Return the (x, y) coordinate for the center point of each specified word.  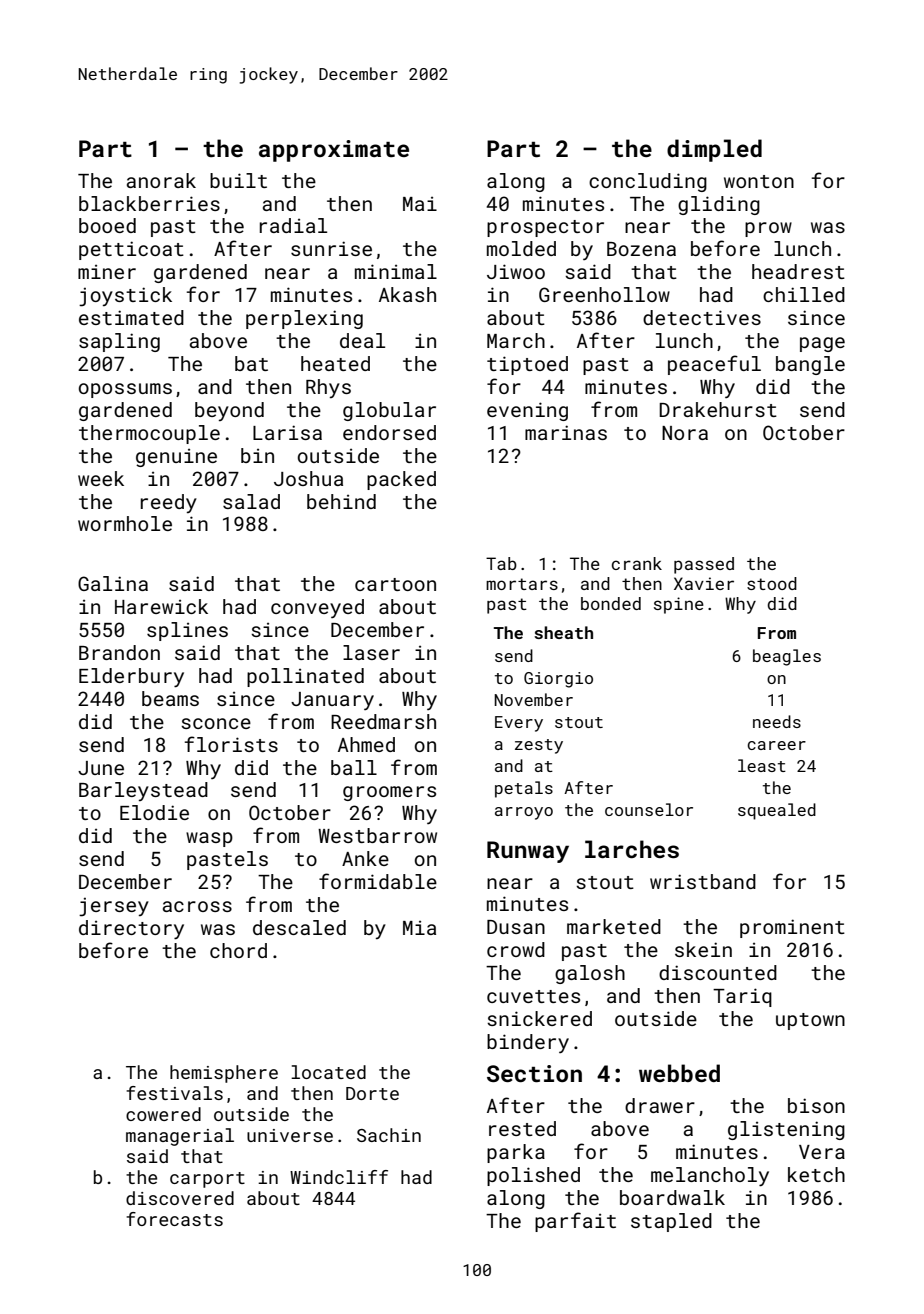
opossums (125, 390)
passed (704, 565)
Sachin (389, 1135)
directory (131, 929)
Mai (420, 204)
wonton (759, 181)
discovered (180, 1198)
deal (362, 340)
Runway (528, 852)
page (822, 344)
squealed (777, 811)
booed (107, 225)
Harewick (161, 606)
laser (371, 652)
